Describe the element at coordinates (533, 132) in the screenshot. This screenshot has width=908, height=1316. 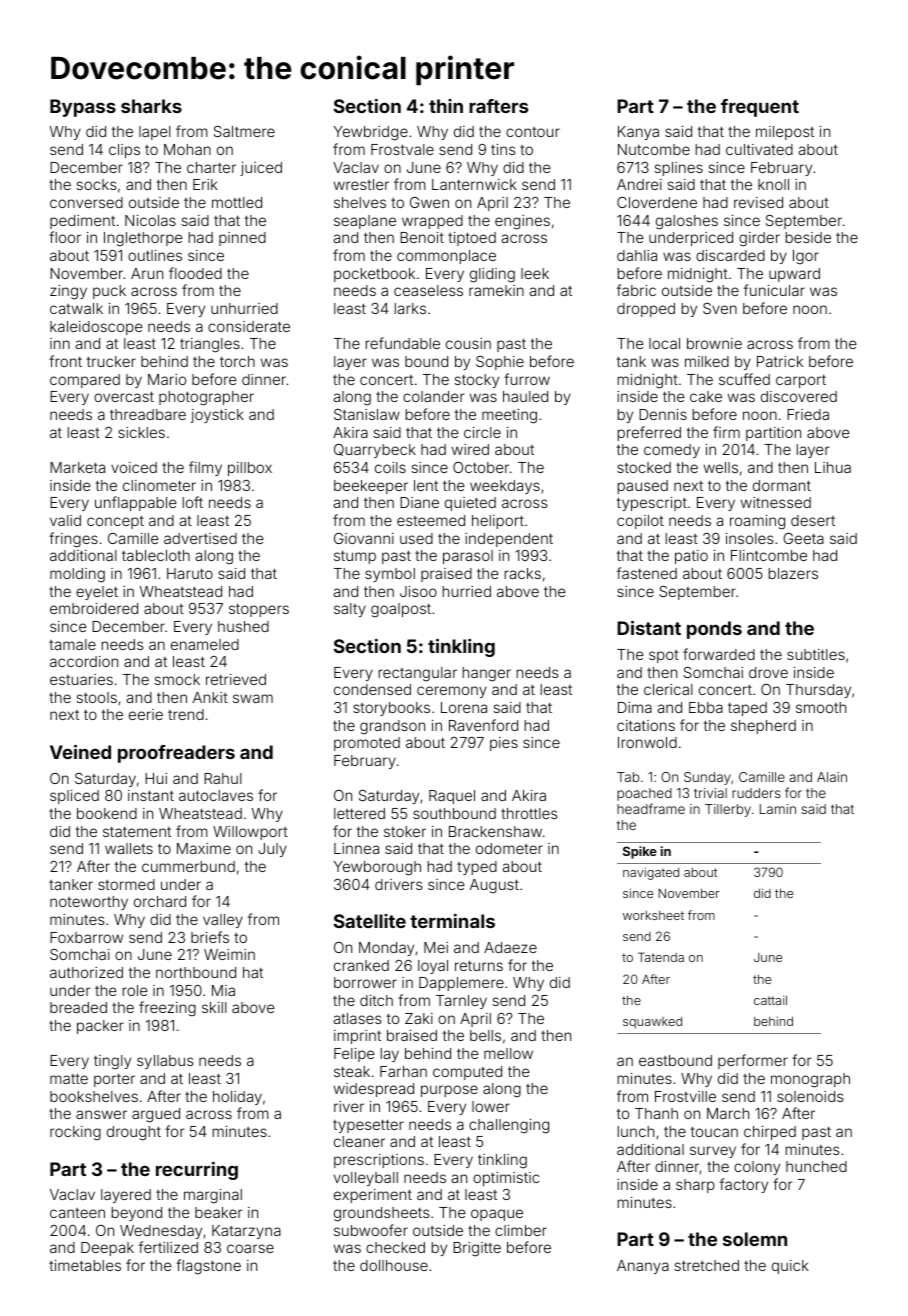
I see `contour` at that location.
